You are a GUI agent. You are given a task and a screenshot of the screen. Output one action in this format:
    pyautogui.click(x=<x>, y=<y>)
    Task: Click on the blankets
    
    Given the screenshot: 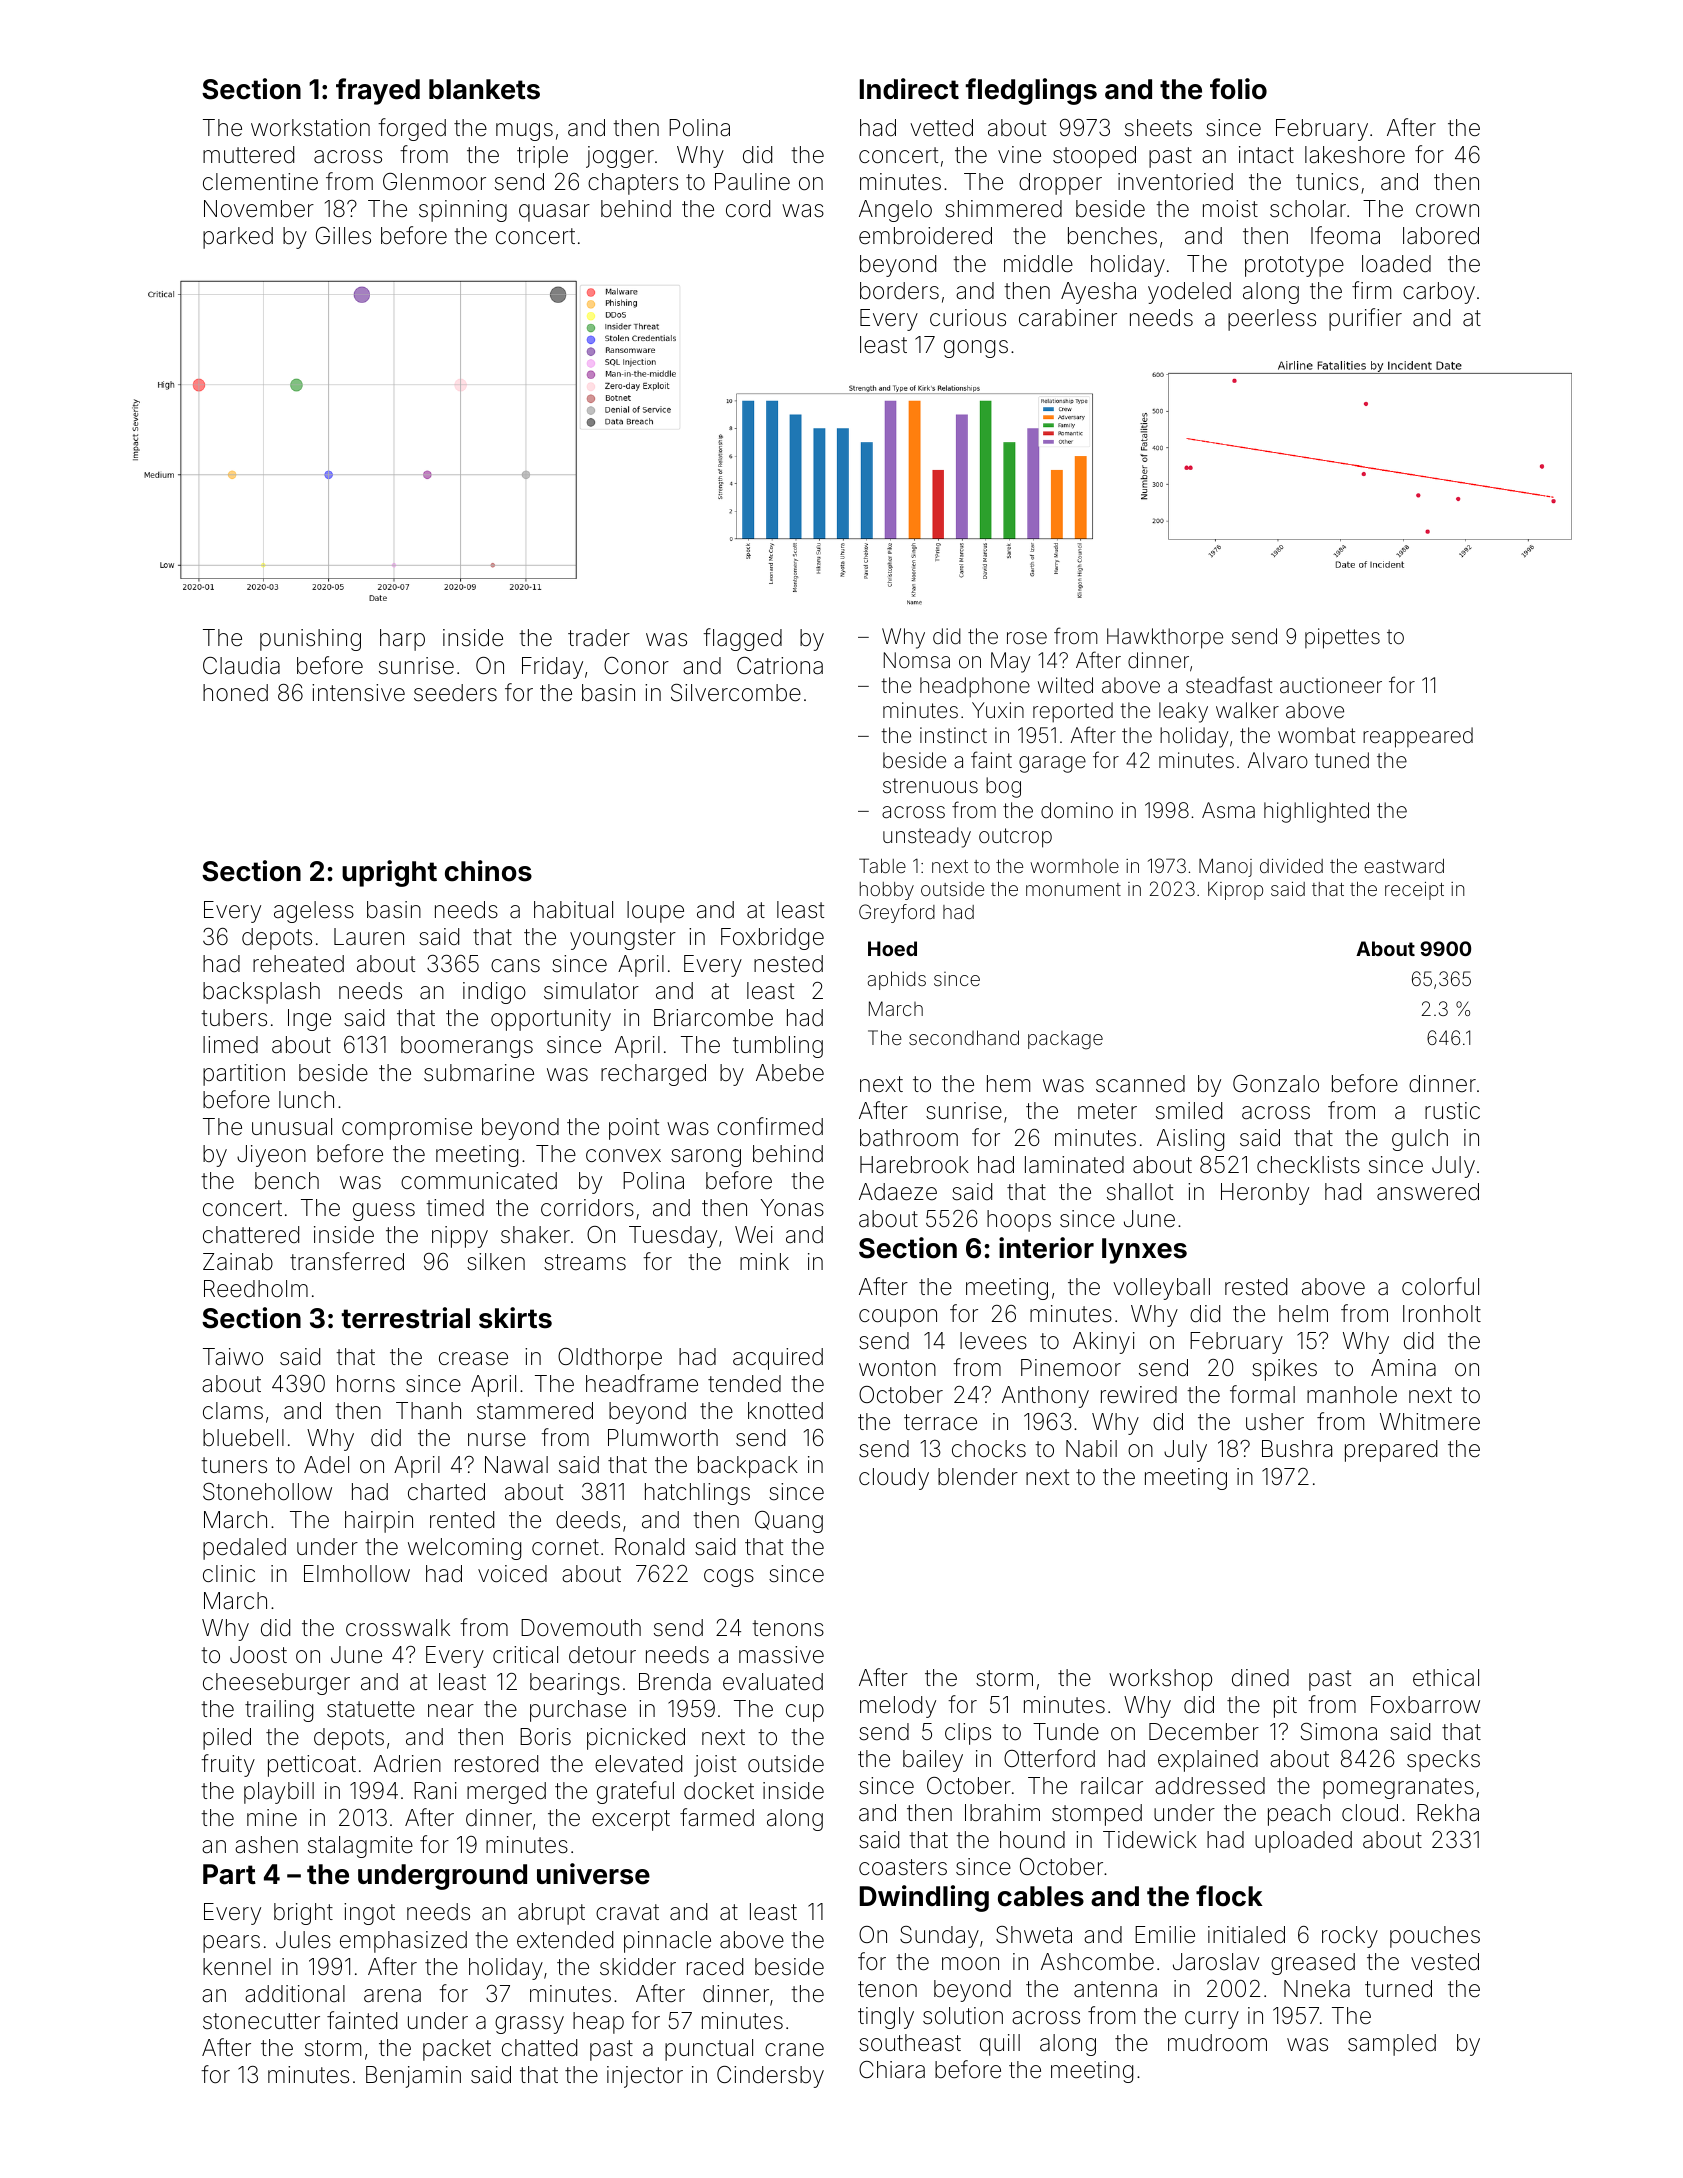 What is the action you would take?
    pyautogui.click(x=484, y=89)
